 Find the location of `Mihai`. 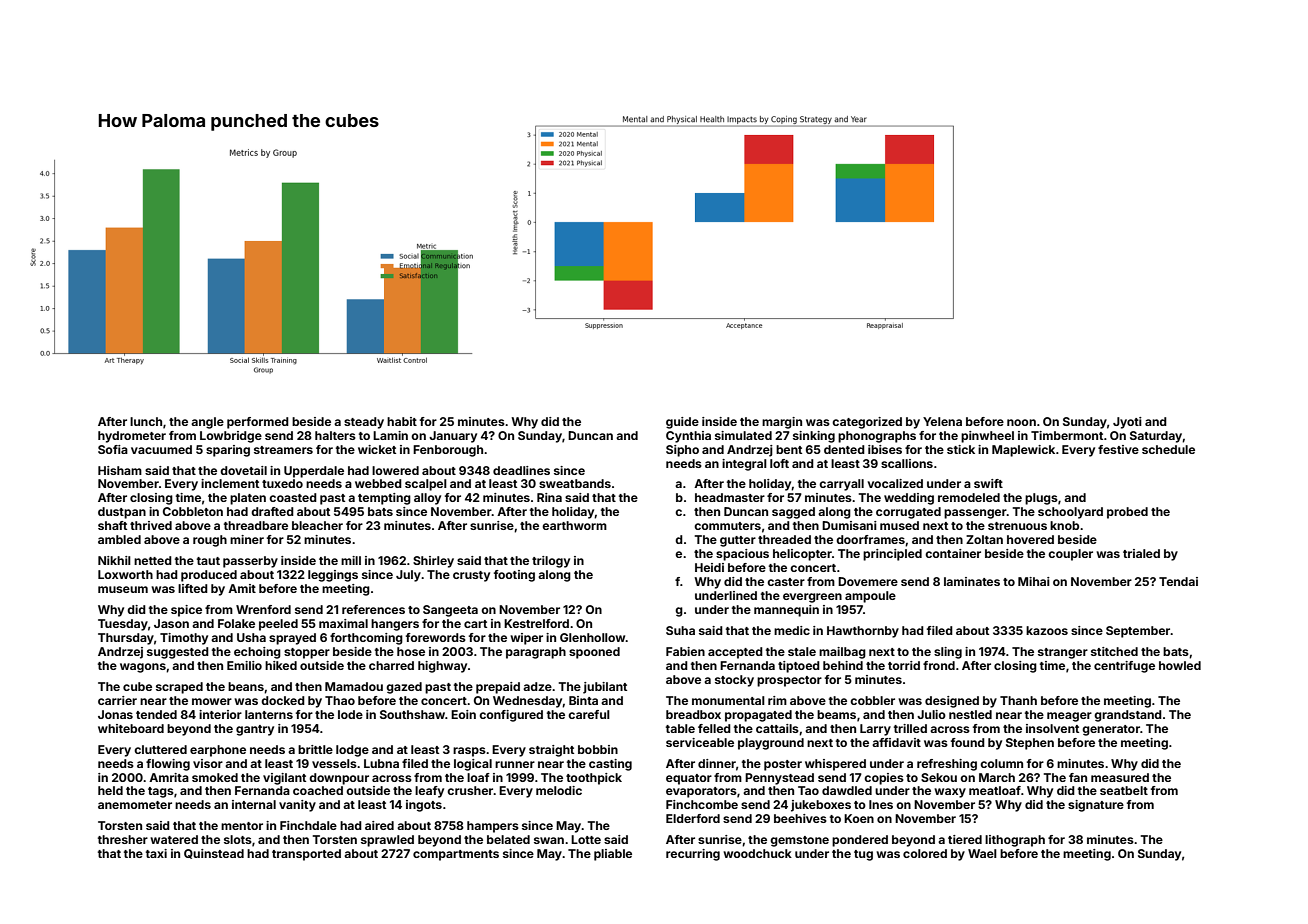

Mihai is located at coordinates (1034, 581).
